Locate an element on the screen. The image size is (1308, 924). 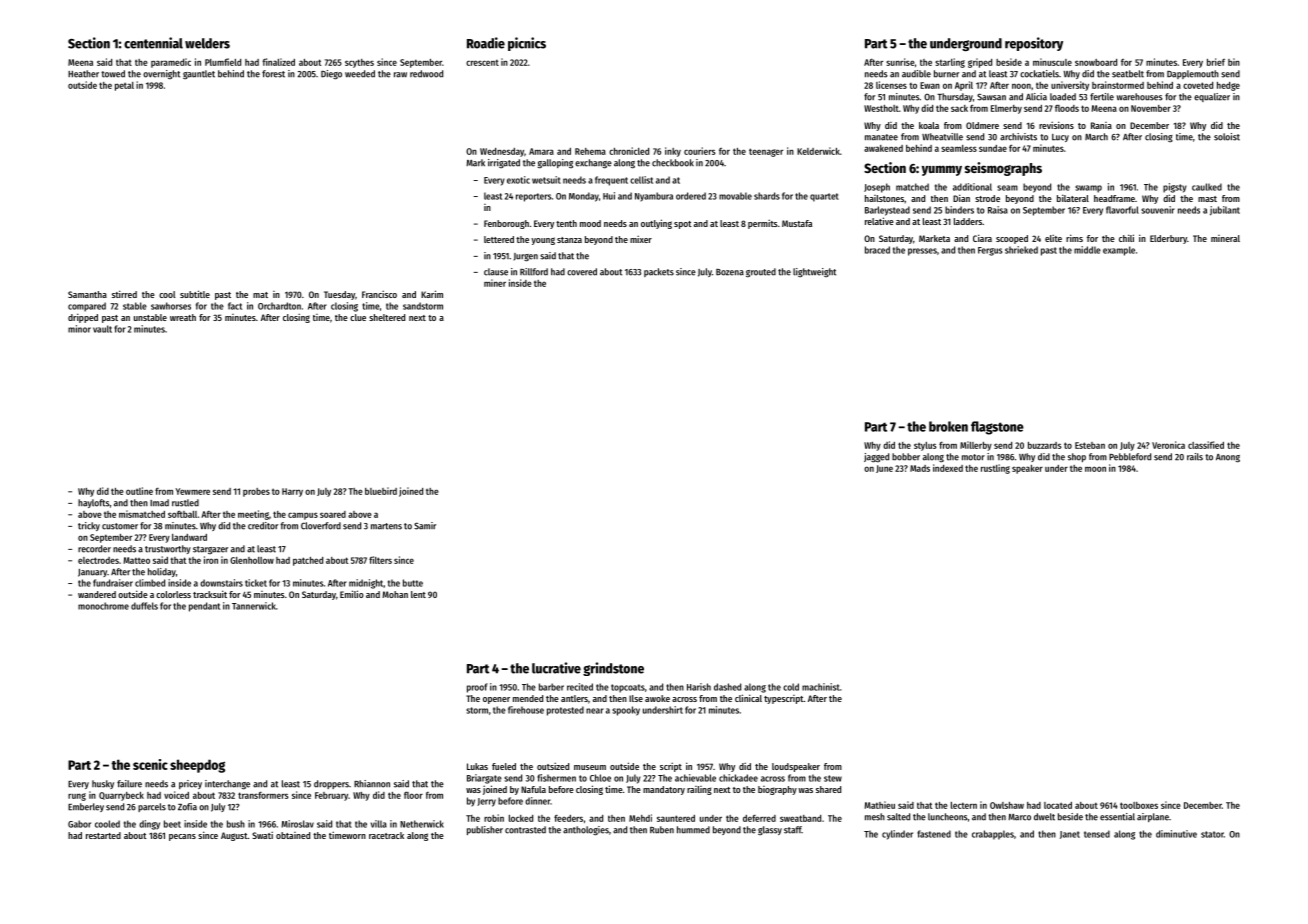
Tuesday is located at coordinates (339, 295).
